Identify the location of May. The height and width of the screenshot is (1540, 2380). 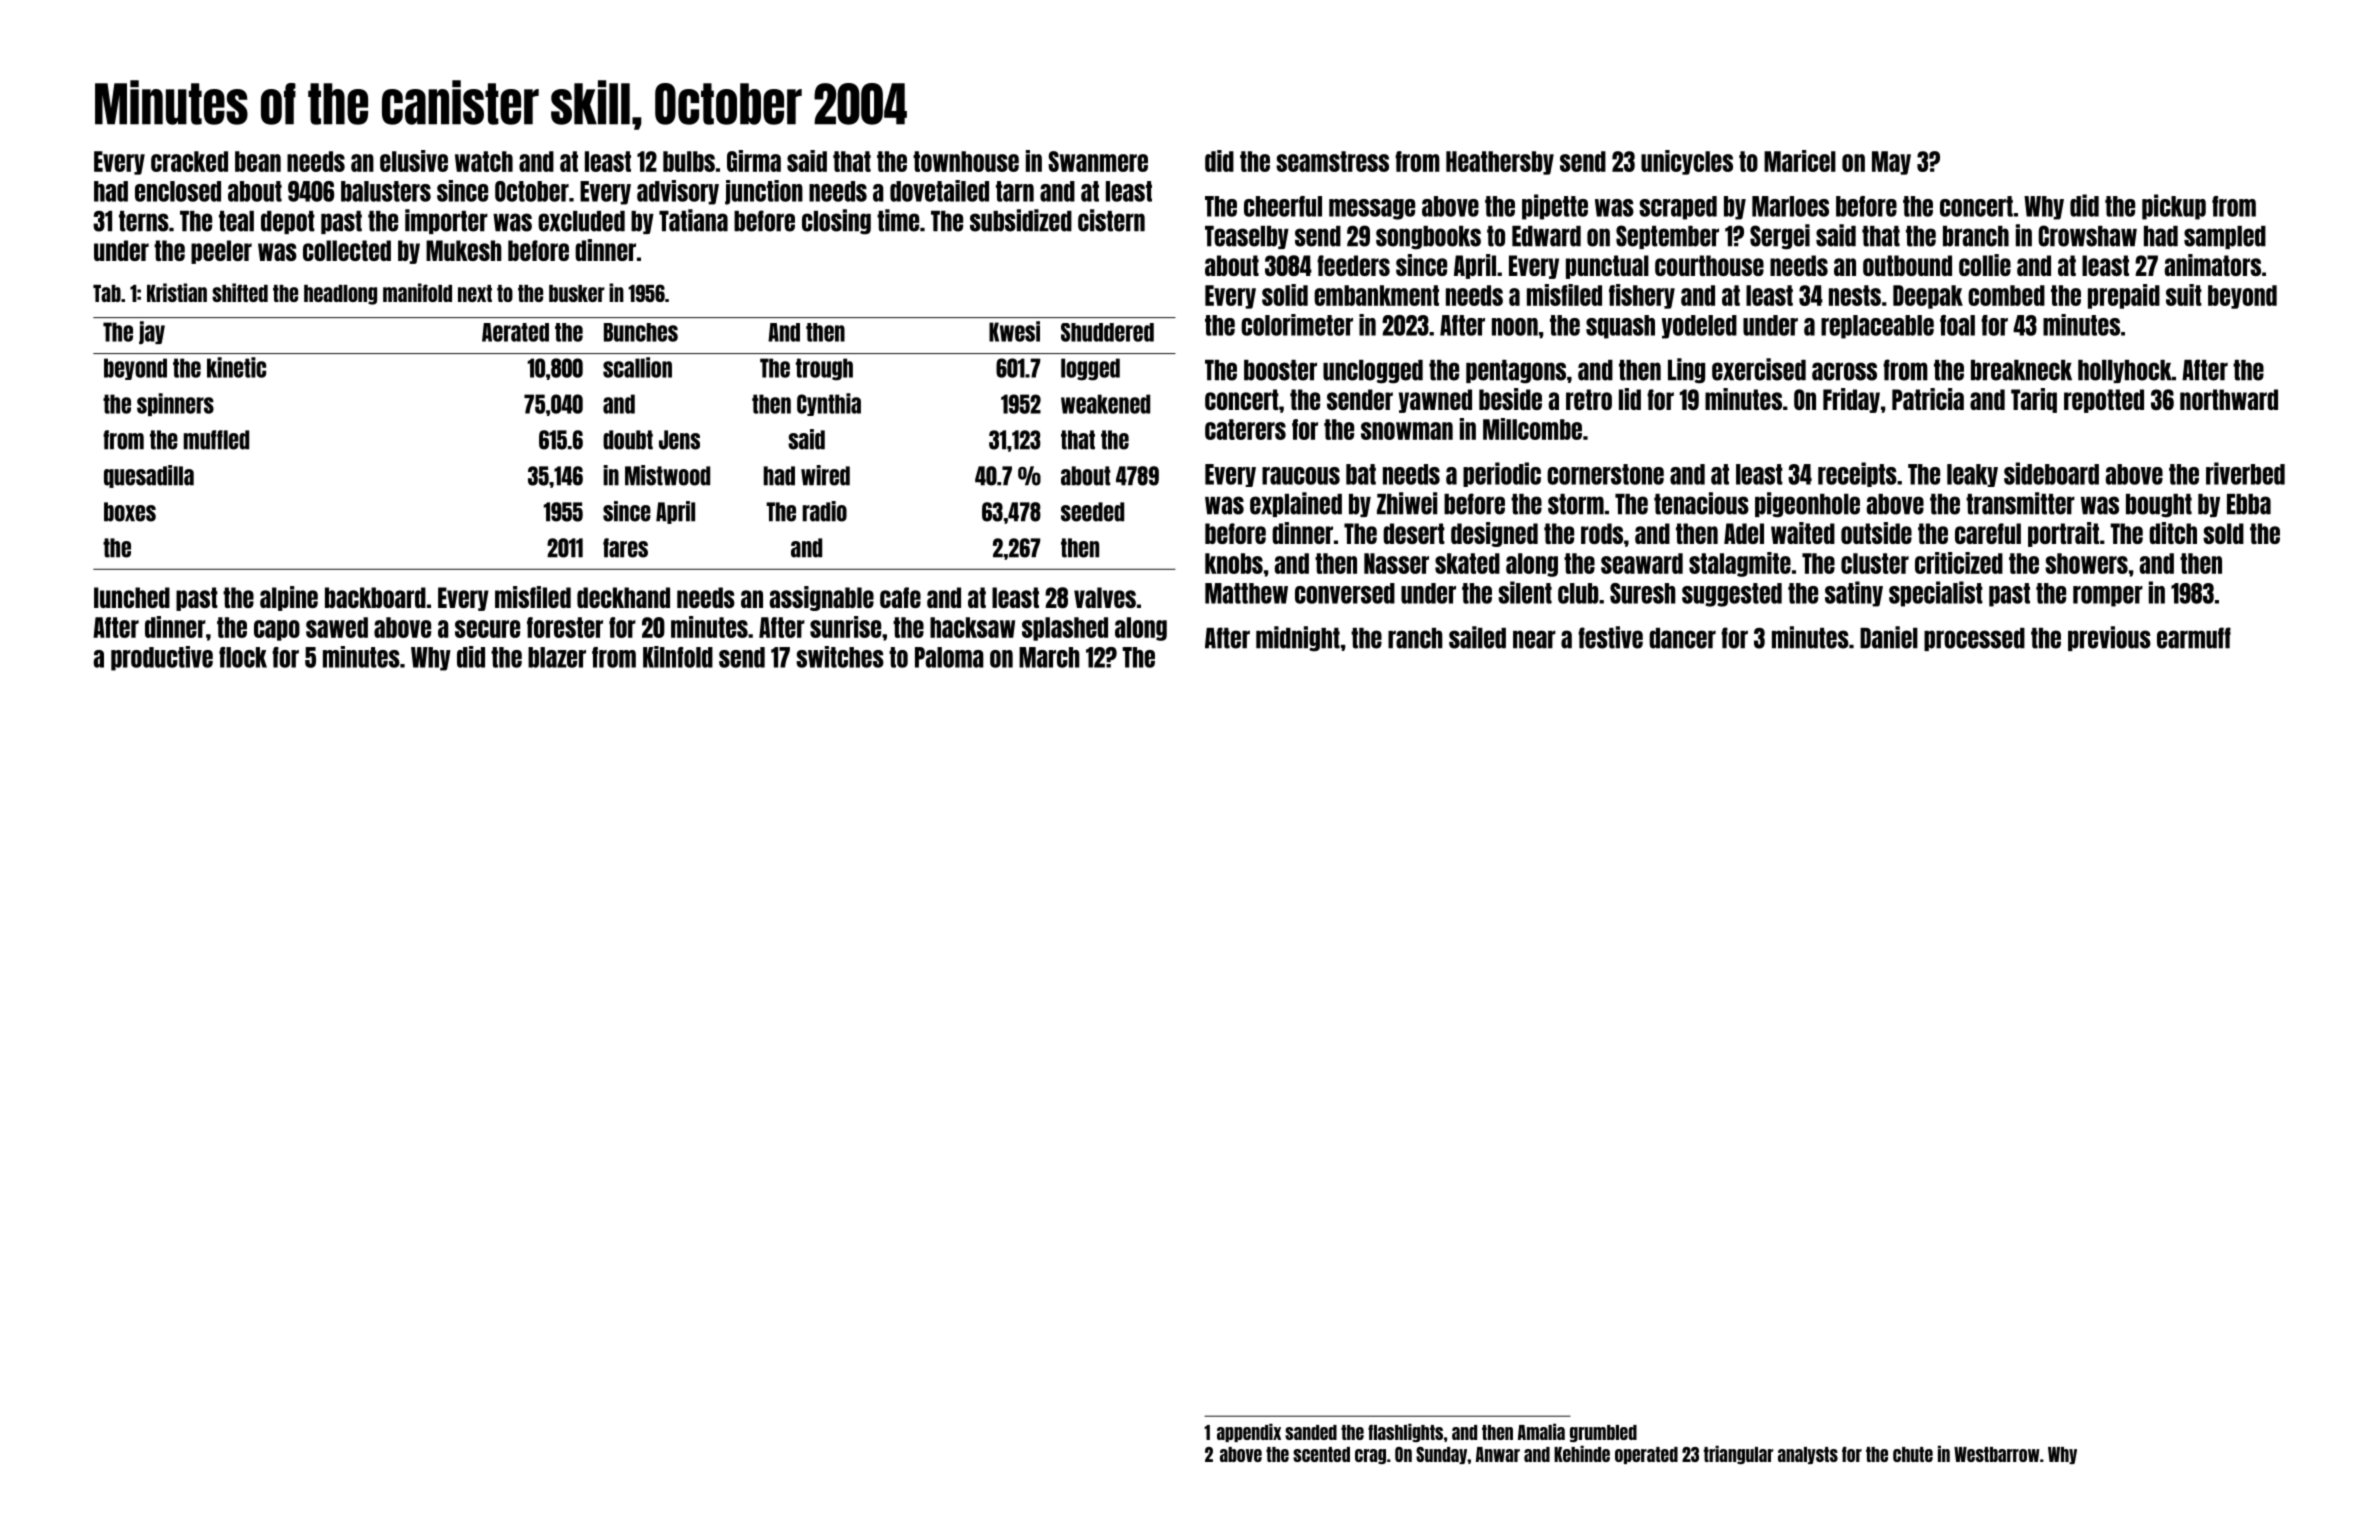
(1891, 163).
